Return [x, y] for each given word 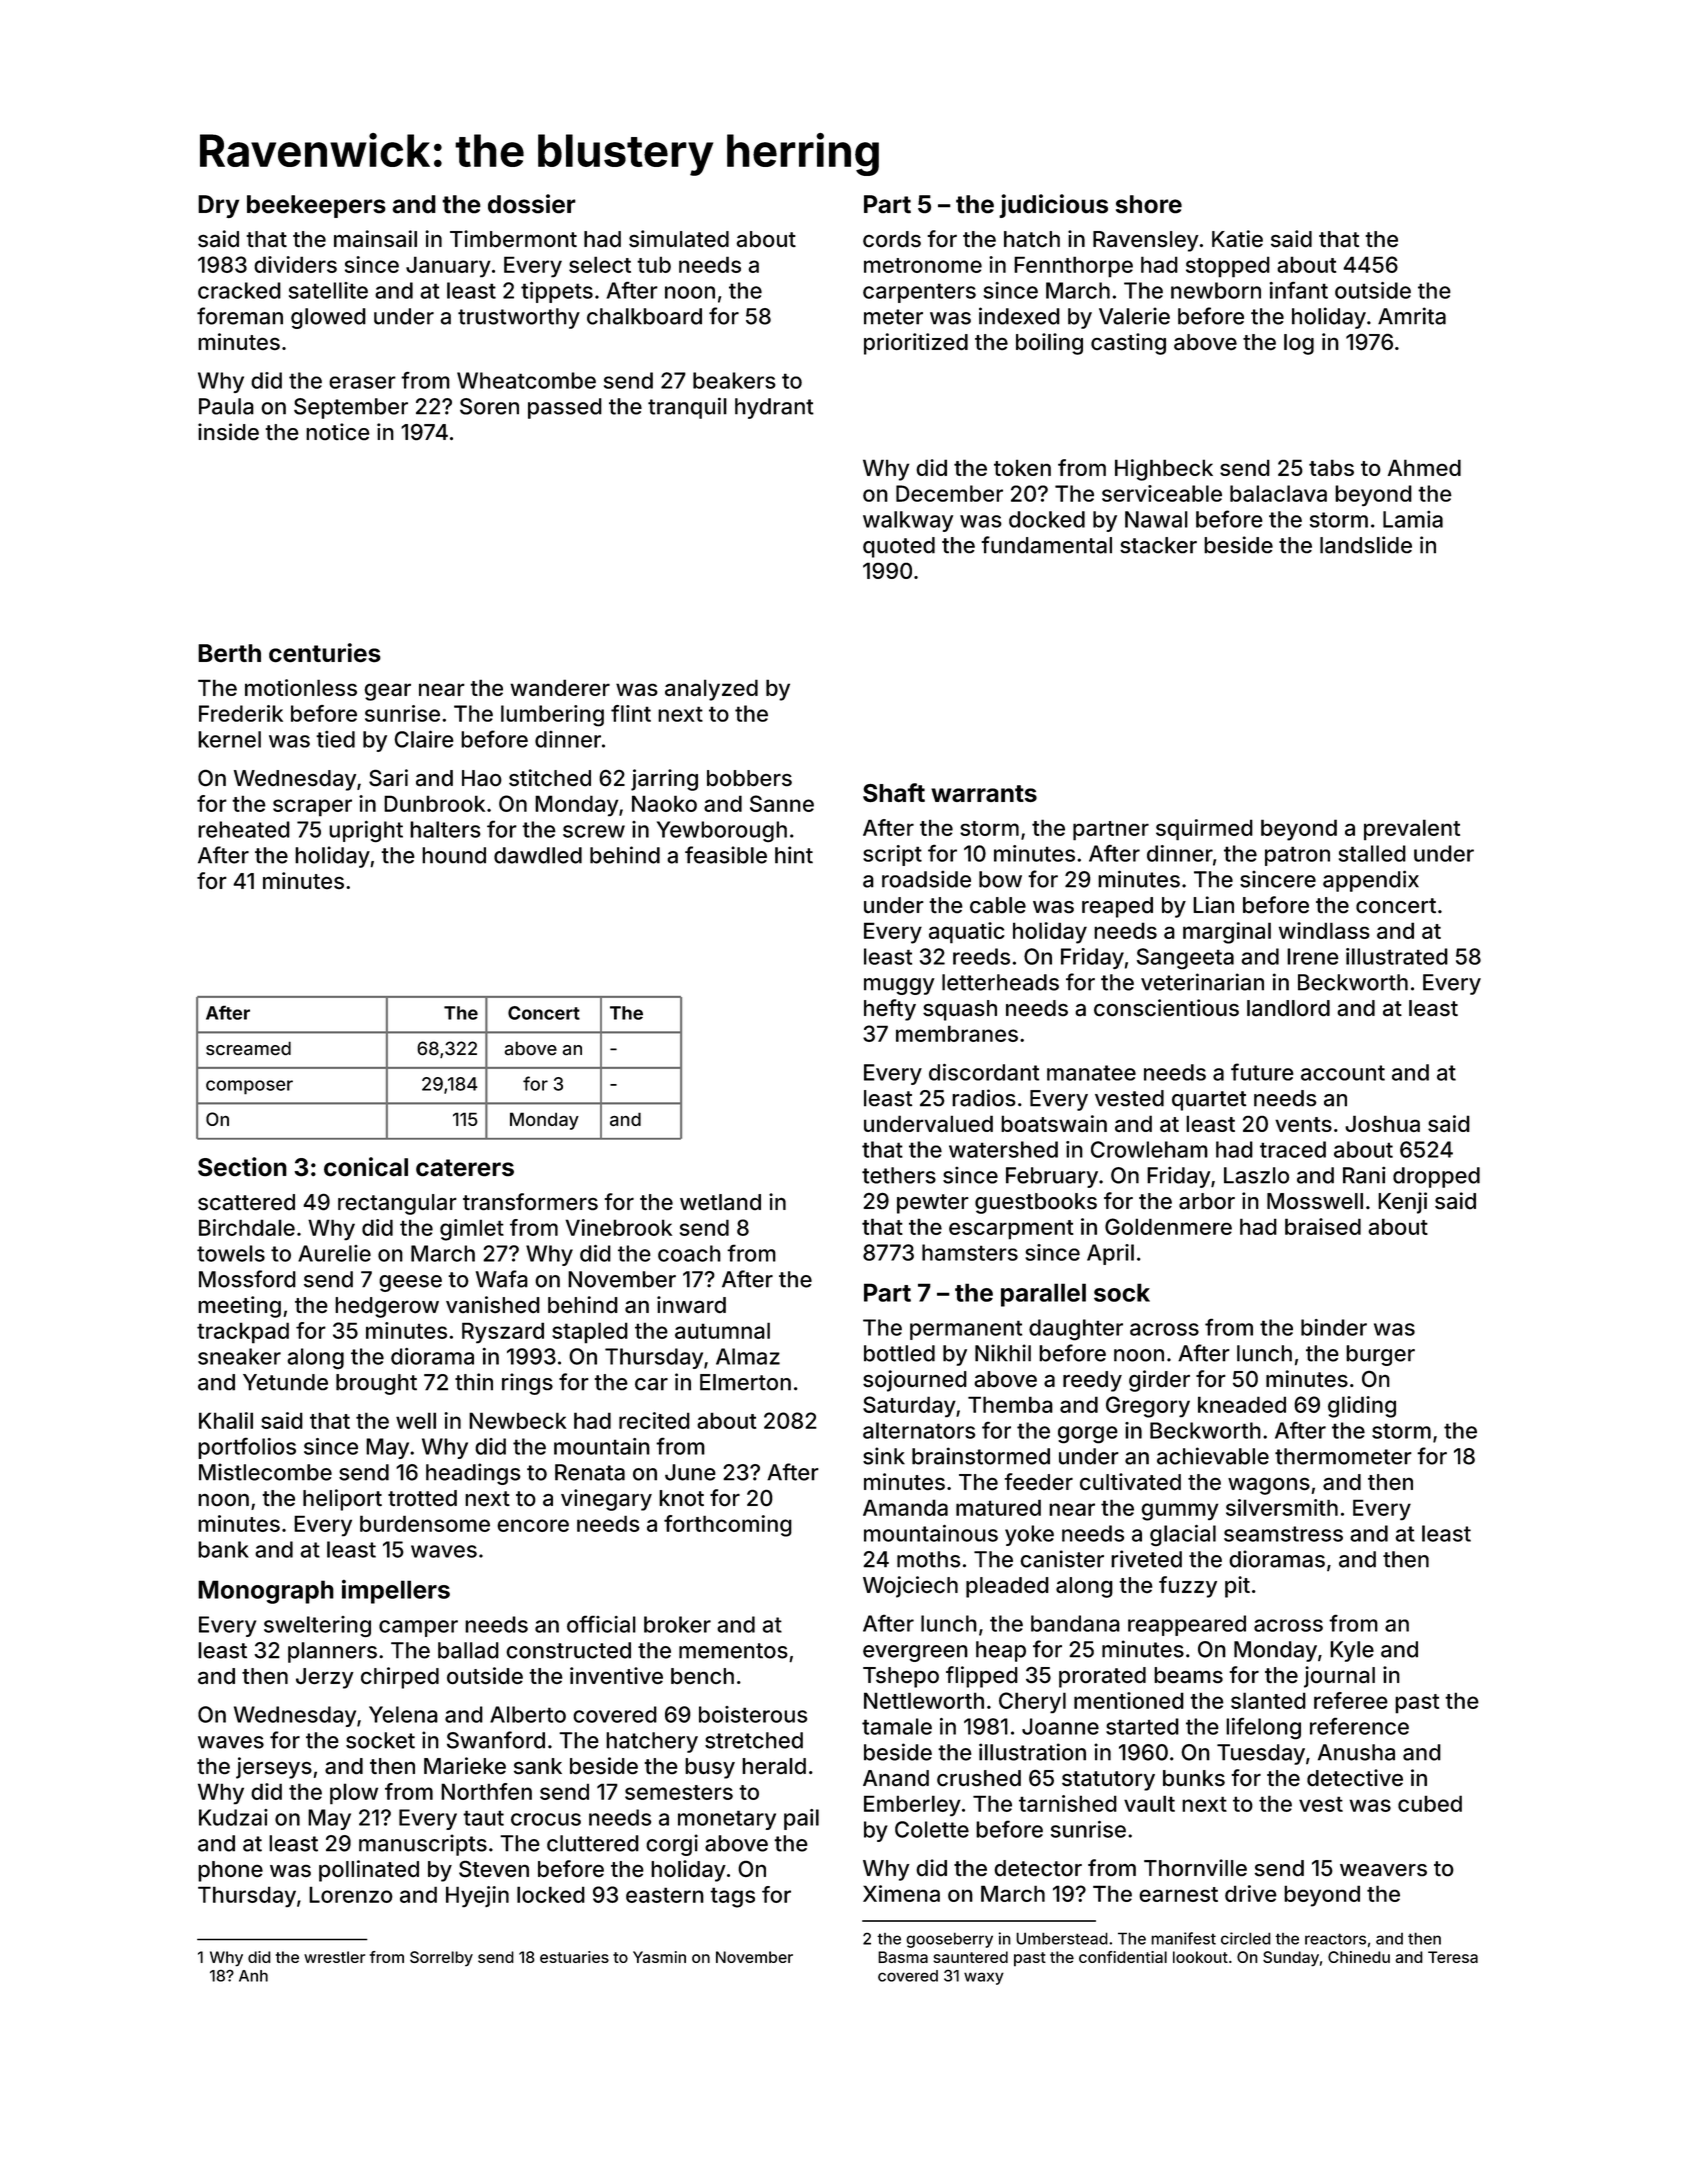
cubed [1430, 1803]
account [1343, 1073]
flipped [982, 1677]
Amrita [1412, 316]
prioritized [916, 344]
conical [366, 1167]
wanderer [560, 687]
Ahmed [1424, 467]
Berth [229, 653]
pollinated [369, 1871]
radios [984, 1098]
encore [533, 1525]
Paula [226, 406]
